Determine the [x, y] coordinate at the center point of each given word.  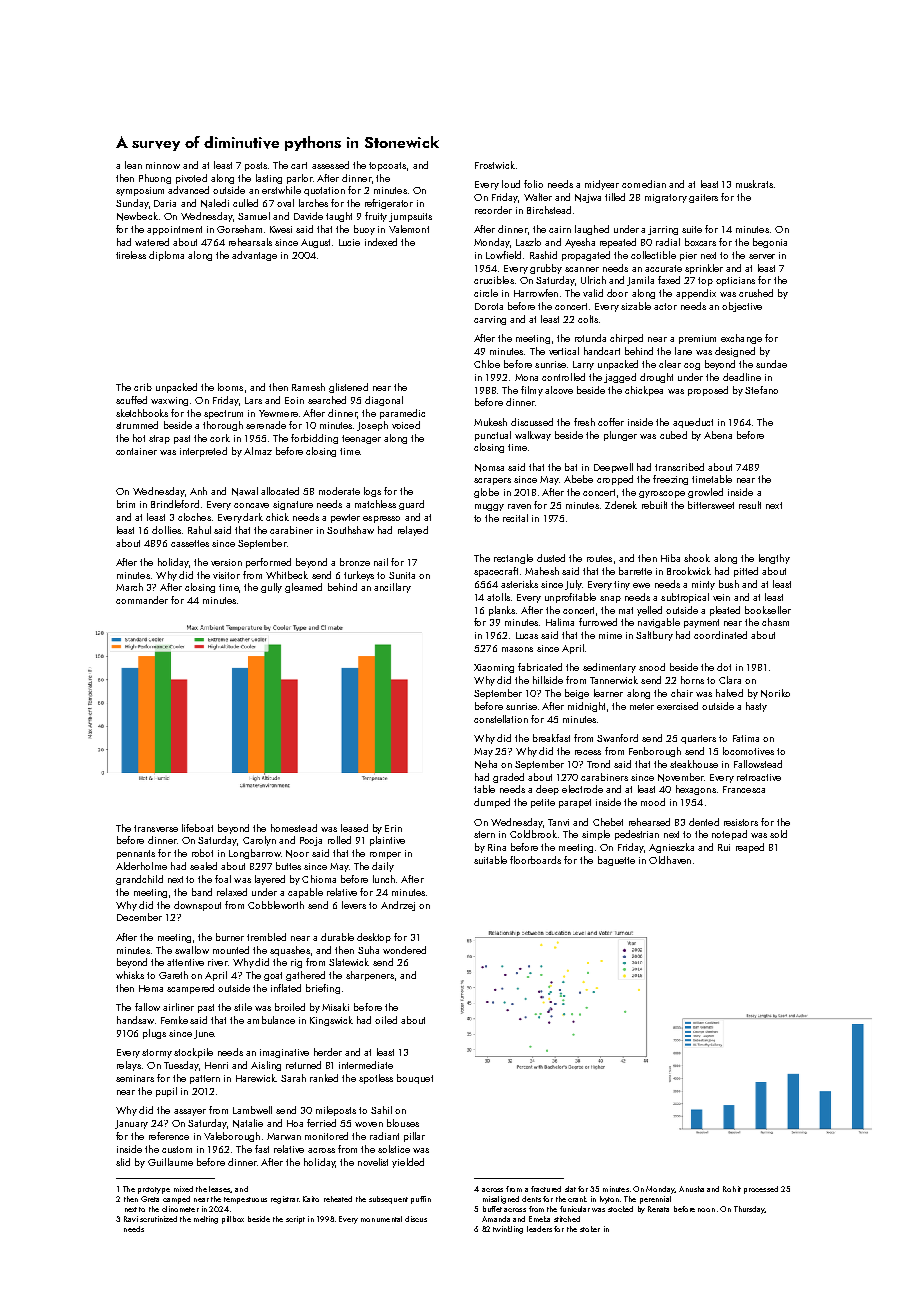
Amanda [496, 1219]
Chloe [487, 364]
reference [169, 1136]
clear [670, 364]
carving [490, 320]
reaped [750, 848]
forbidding [314, 439]
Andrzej [398, 906]
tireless [131, 255]
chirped [626, 339]
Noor [297, 854]
